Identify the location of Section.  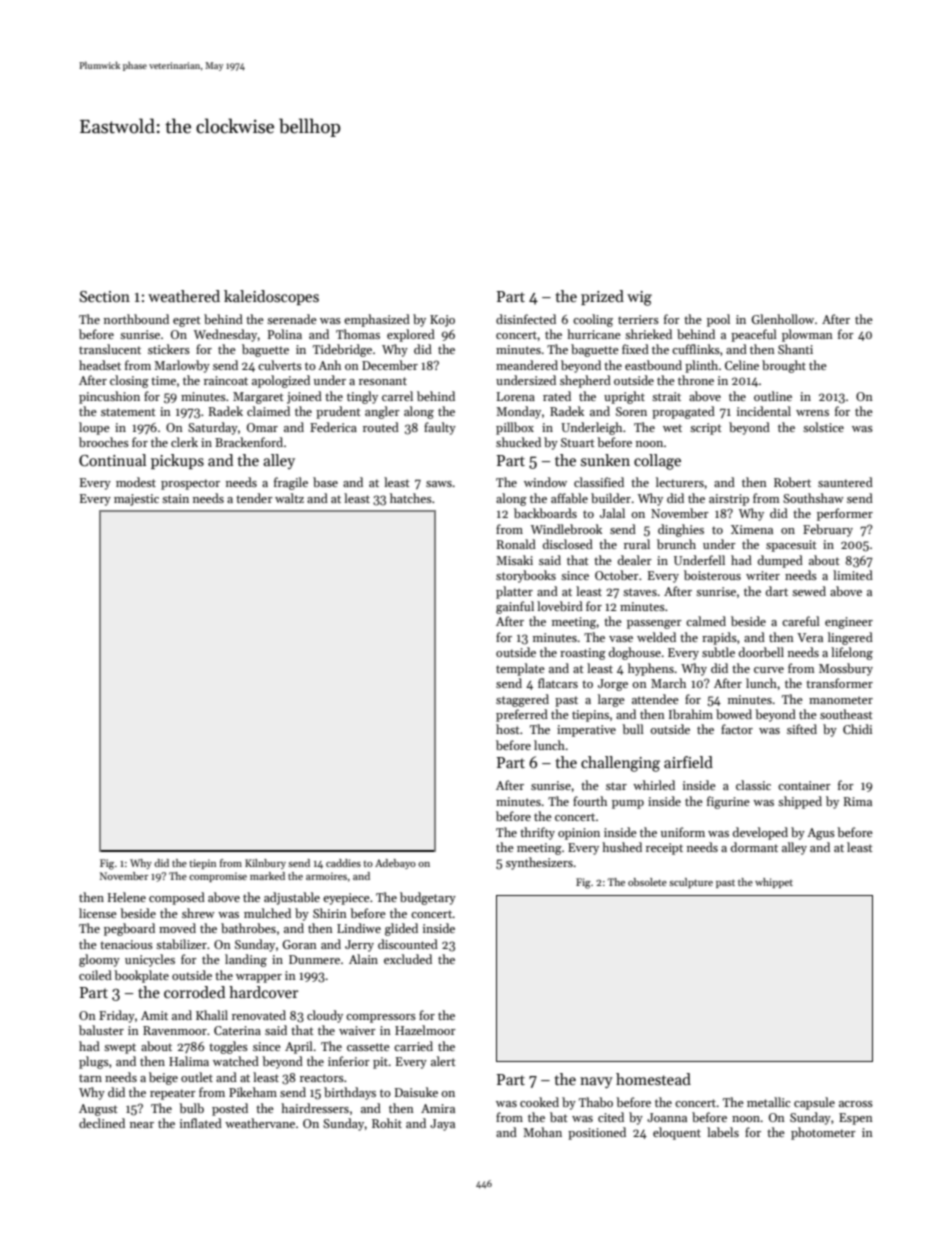
(105, 296).
